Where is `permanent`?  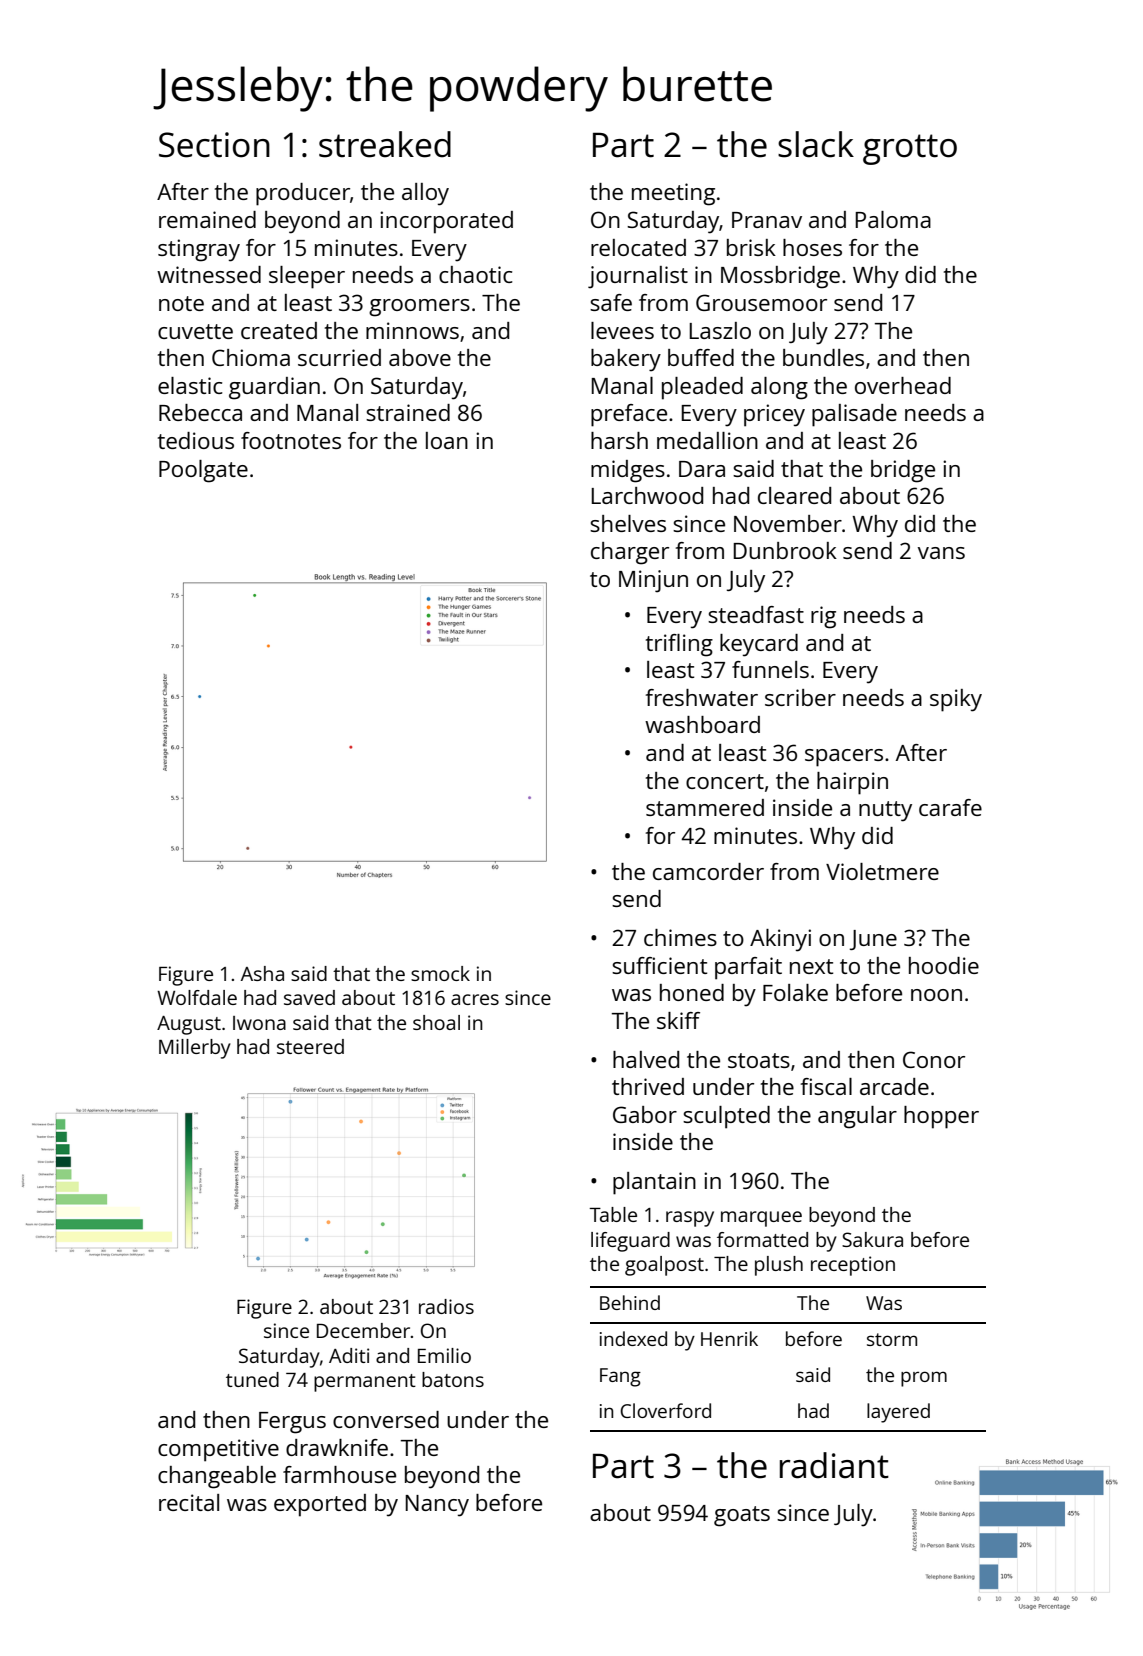 permanent is located at coordinates (365, 1383).
